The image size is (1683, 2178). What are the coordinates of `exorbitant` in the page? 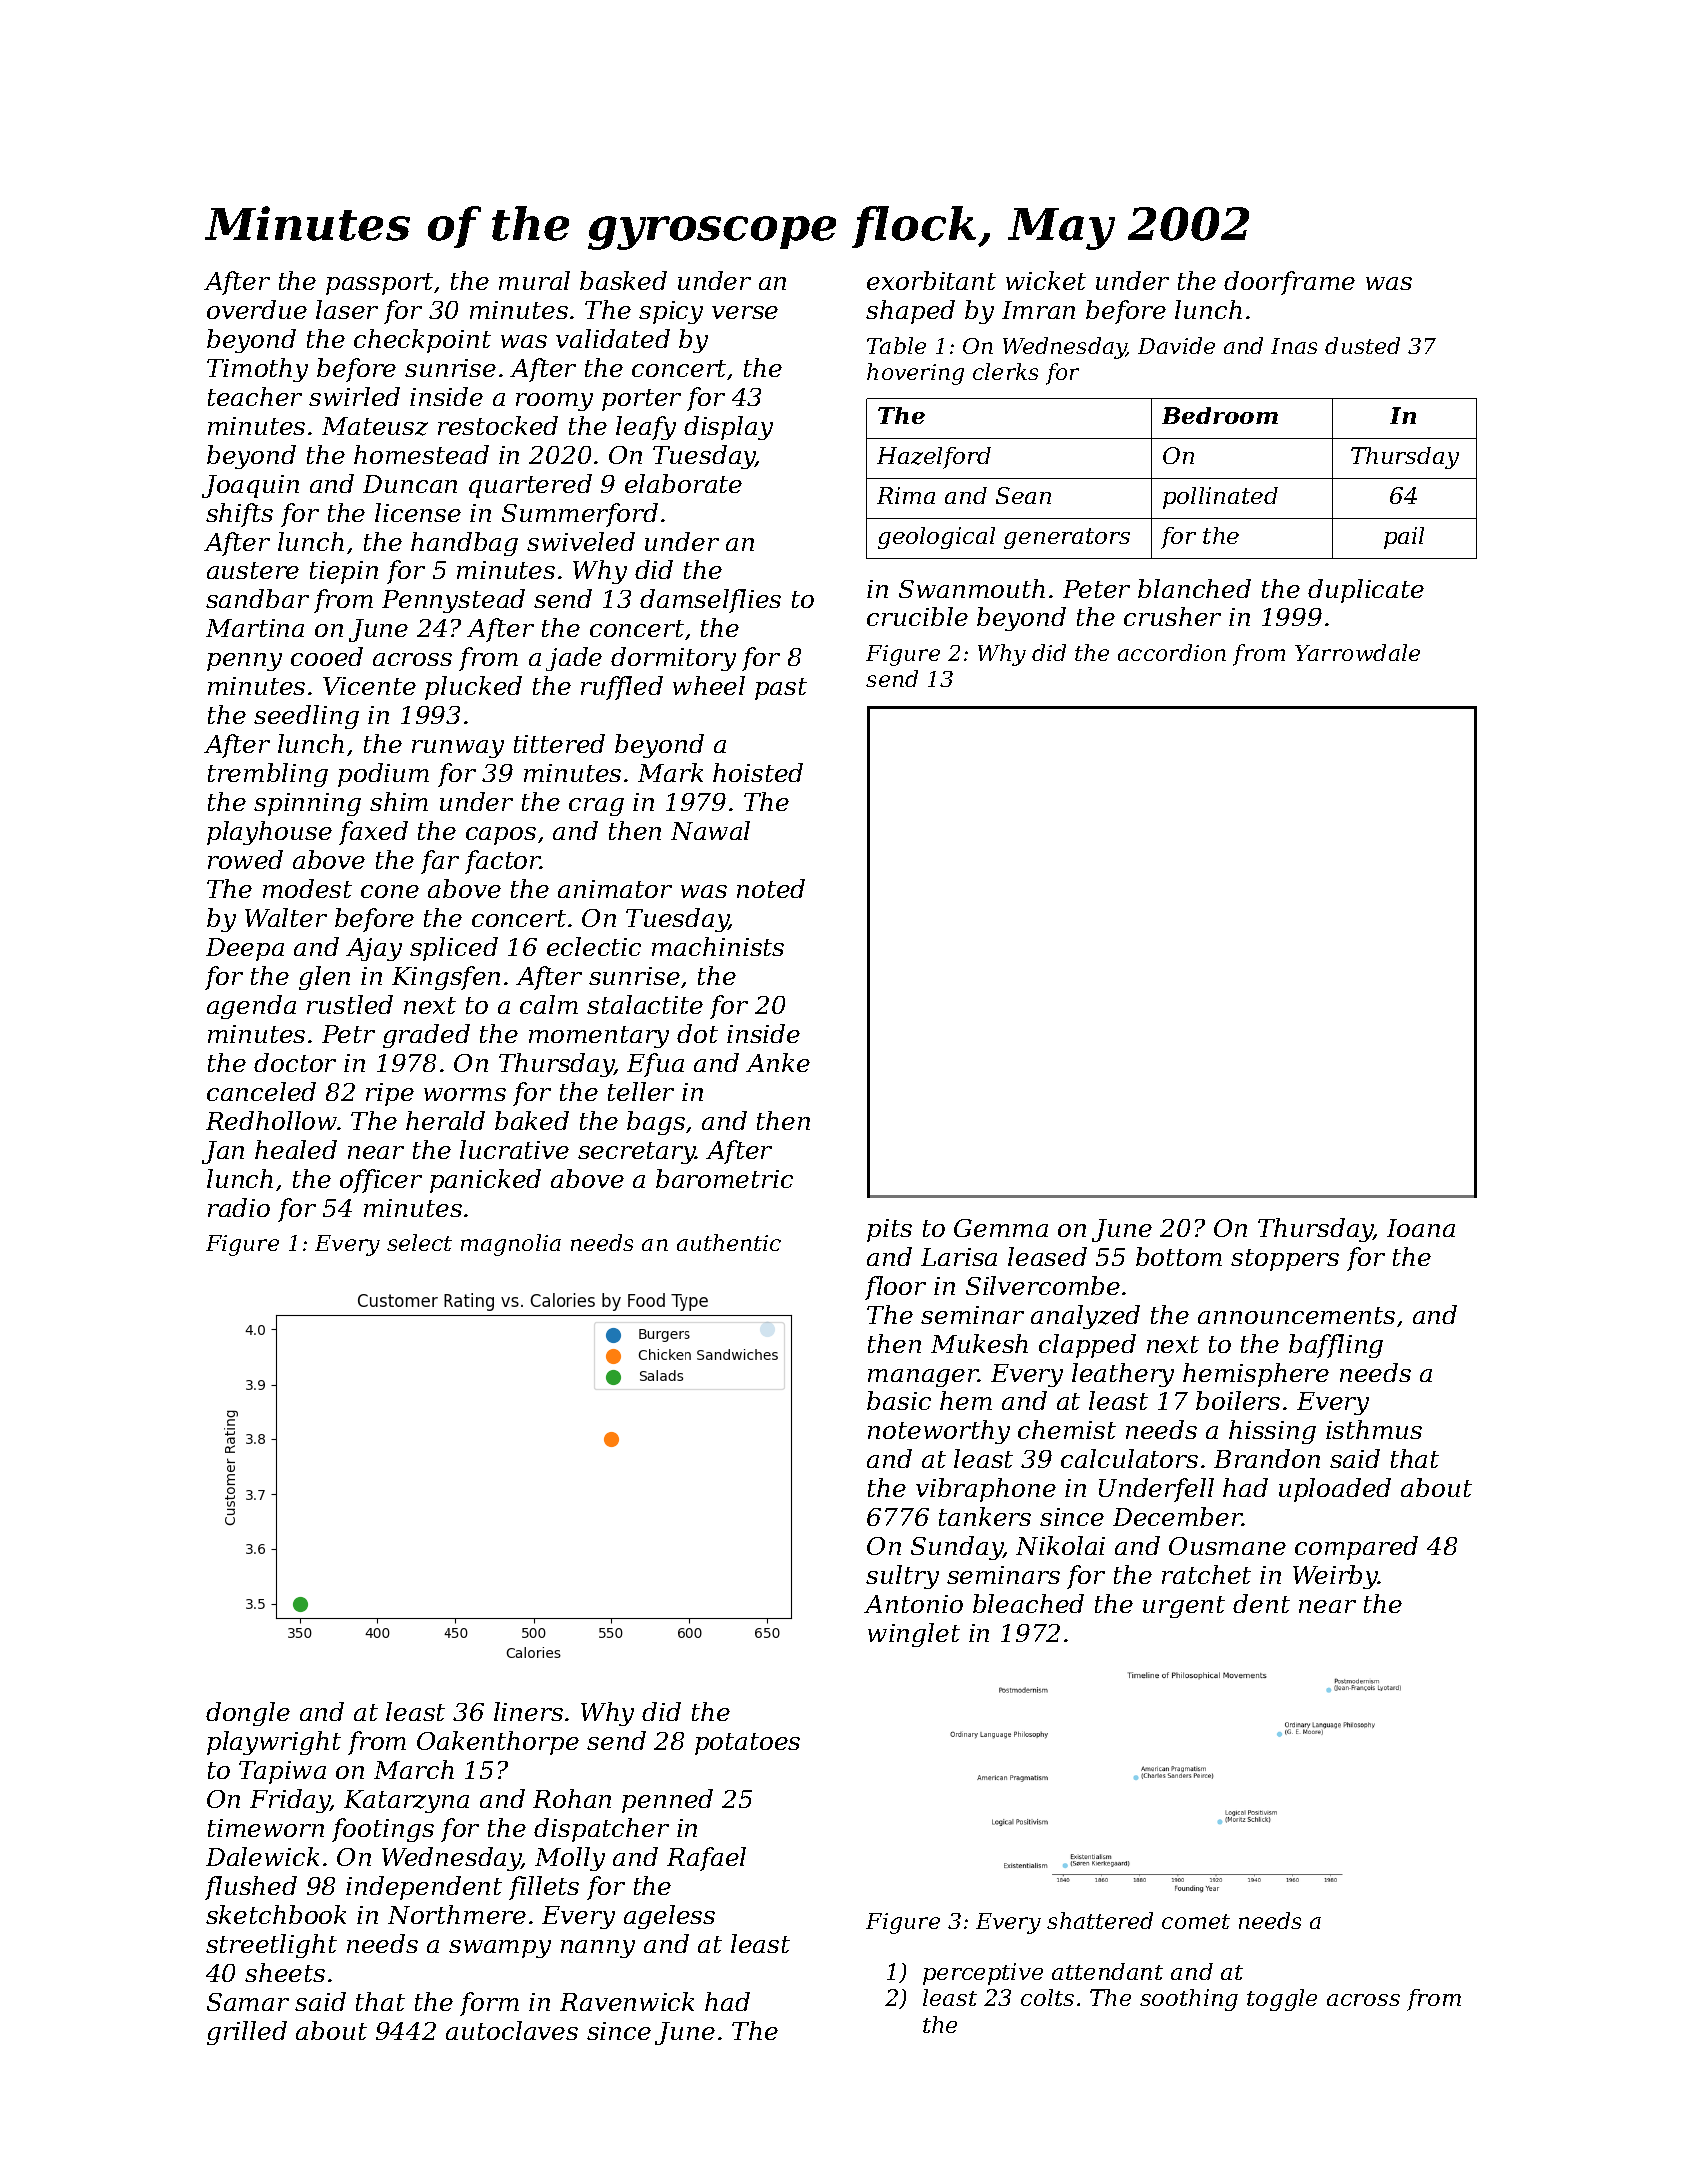 It's located at (931, 280).
